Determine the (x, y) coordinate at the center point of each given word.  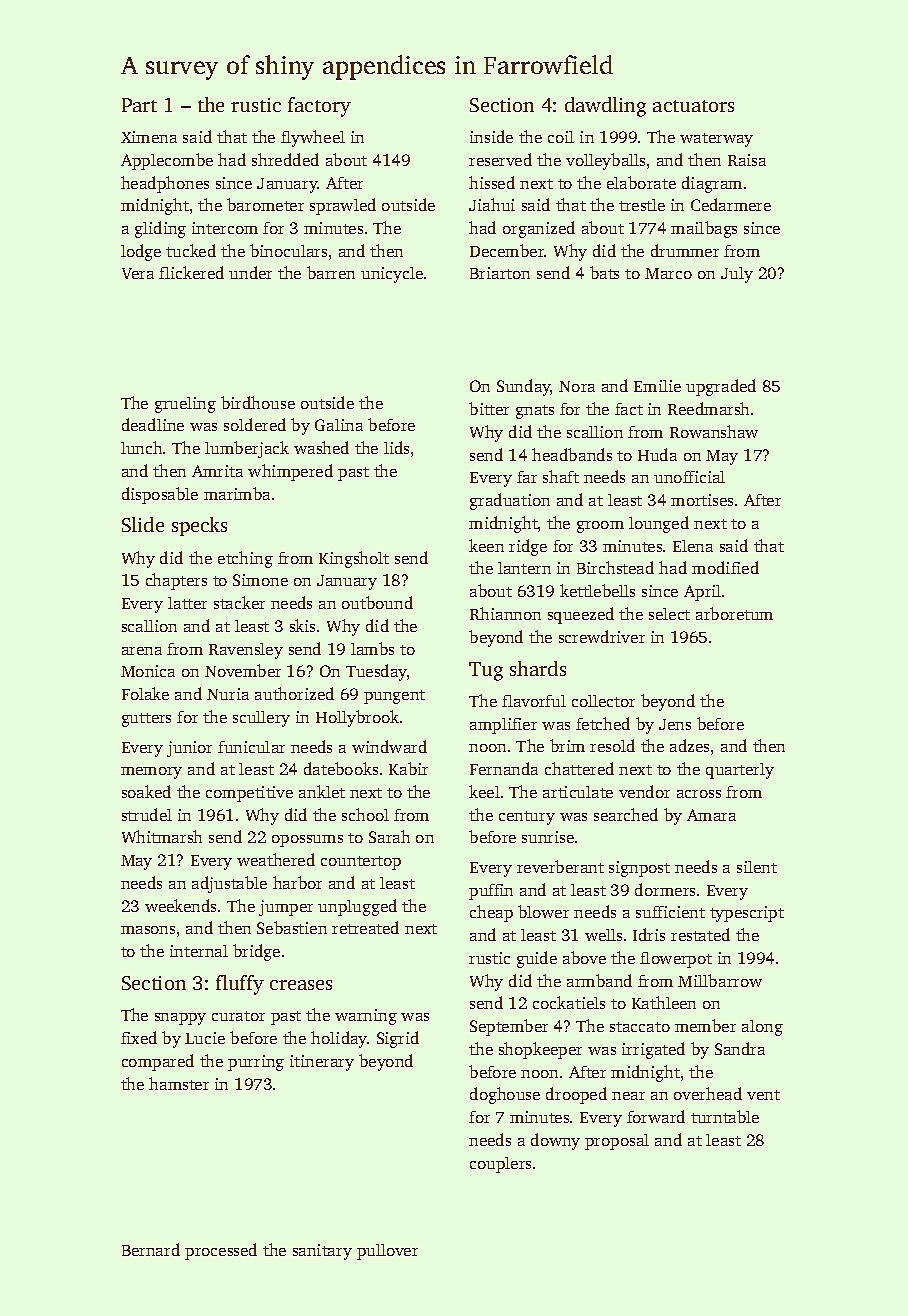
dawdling (605, 107)
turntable (725, 1116)
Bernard (151, 1249)
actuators (693, 106)
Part (139, 105)
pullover (387, 1252)
